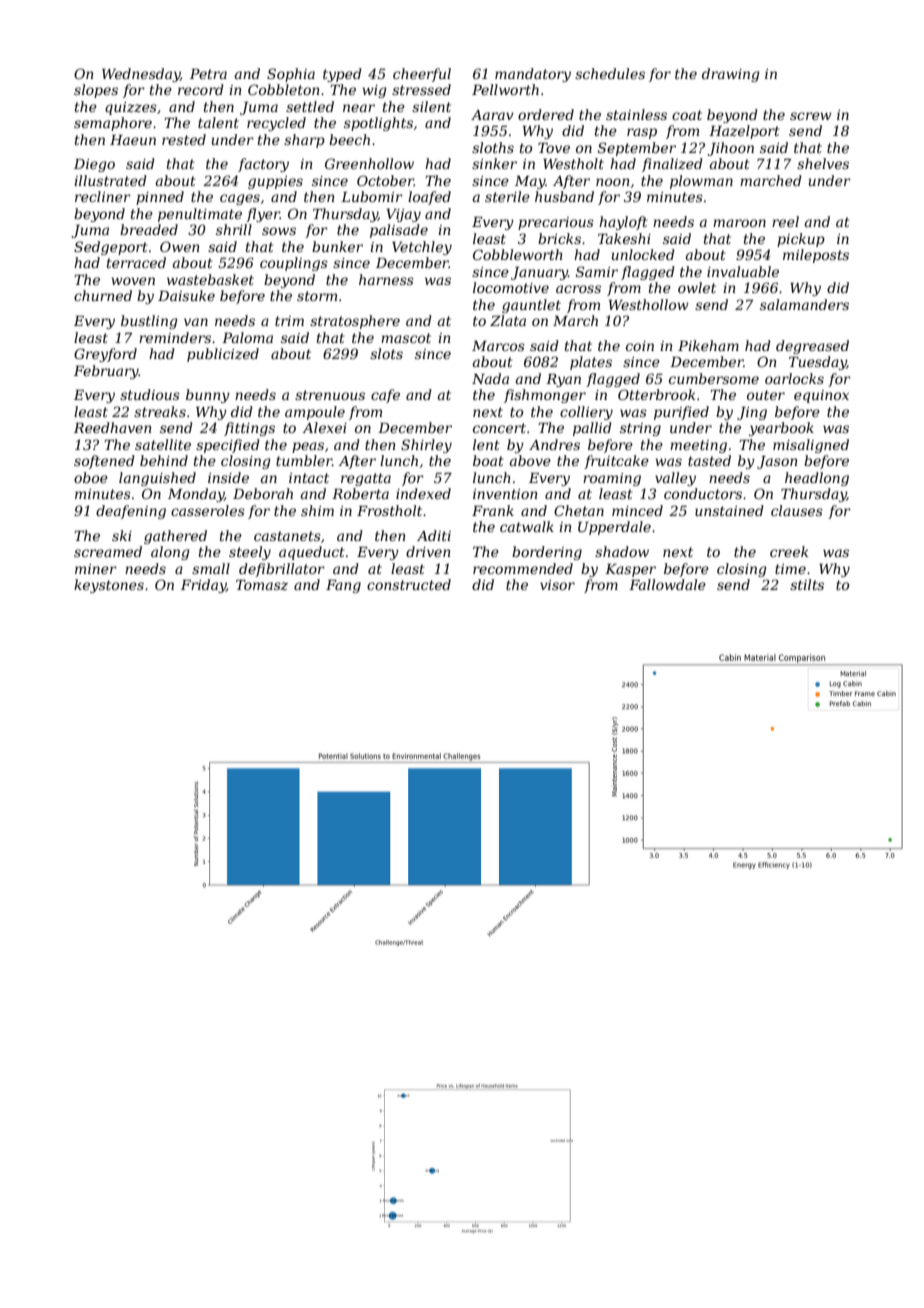 The height and width of the screenshot is (1308, 924). I want to click on Aditi, so click(434, 535).
